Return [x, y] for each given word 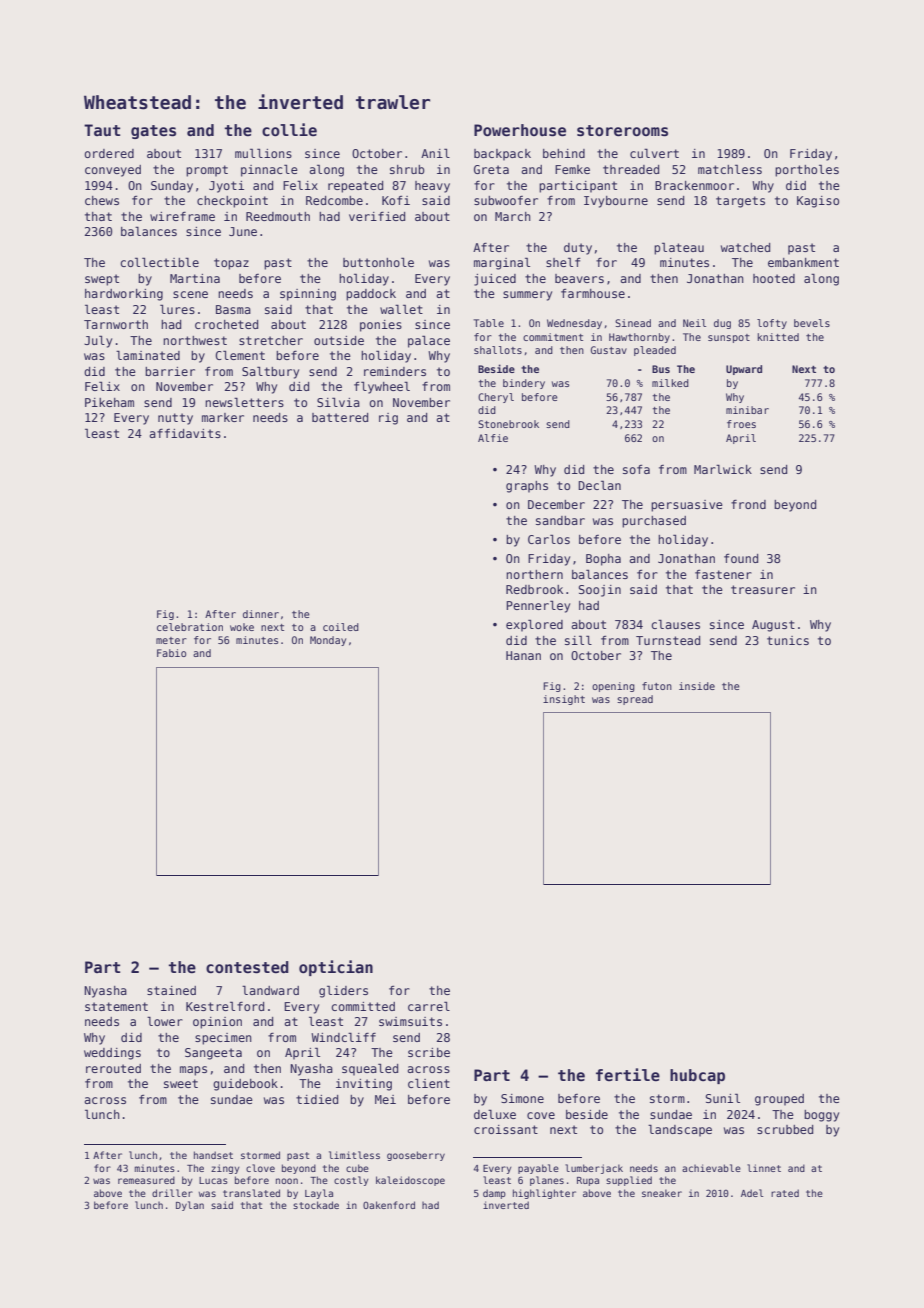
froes [741, 424]
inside [697, 686]
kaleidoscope [410, 1181]
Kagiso [818, 202]
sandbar [560, 520]
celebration [190, 627]
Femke [572, 169]
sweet [181, 1083]
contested [247, 967]
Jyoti [226, 187]
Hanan [523, 655]
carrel [429, 1006]
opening [613, 687]
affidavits [185, 433]
